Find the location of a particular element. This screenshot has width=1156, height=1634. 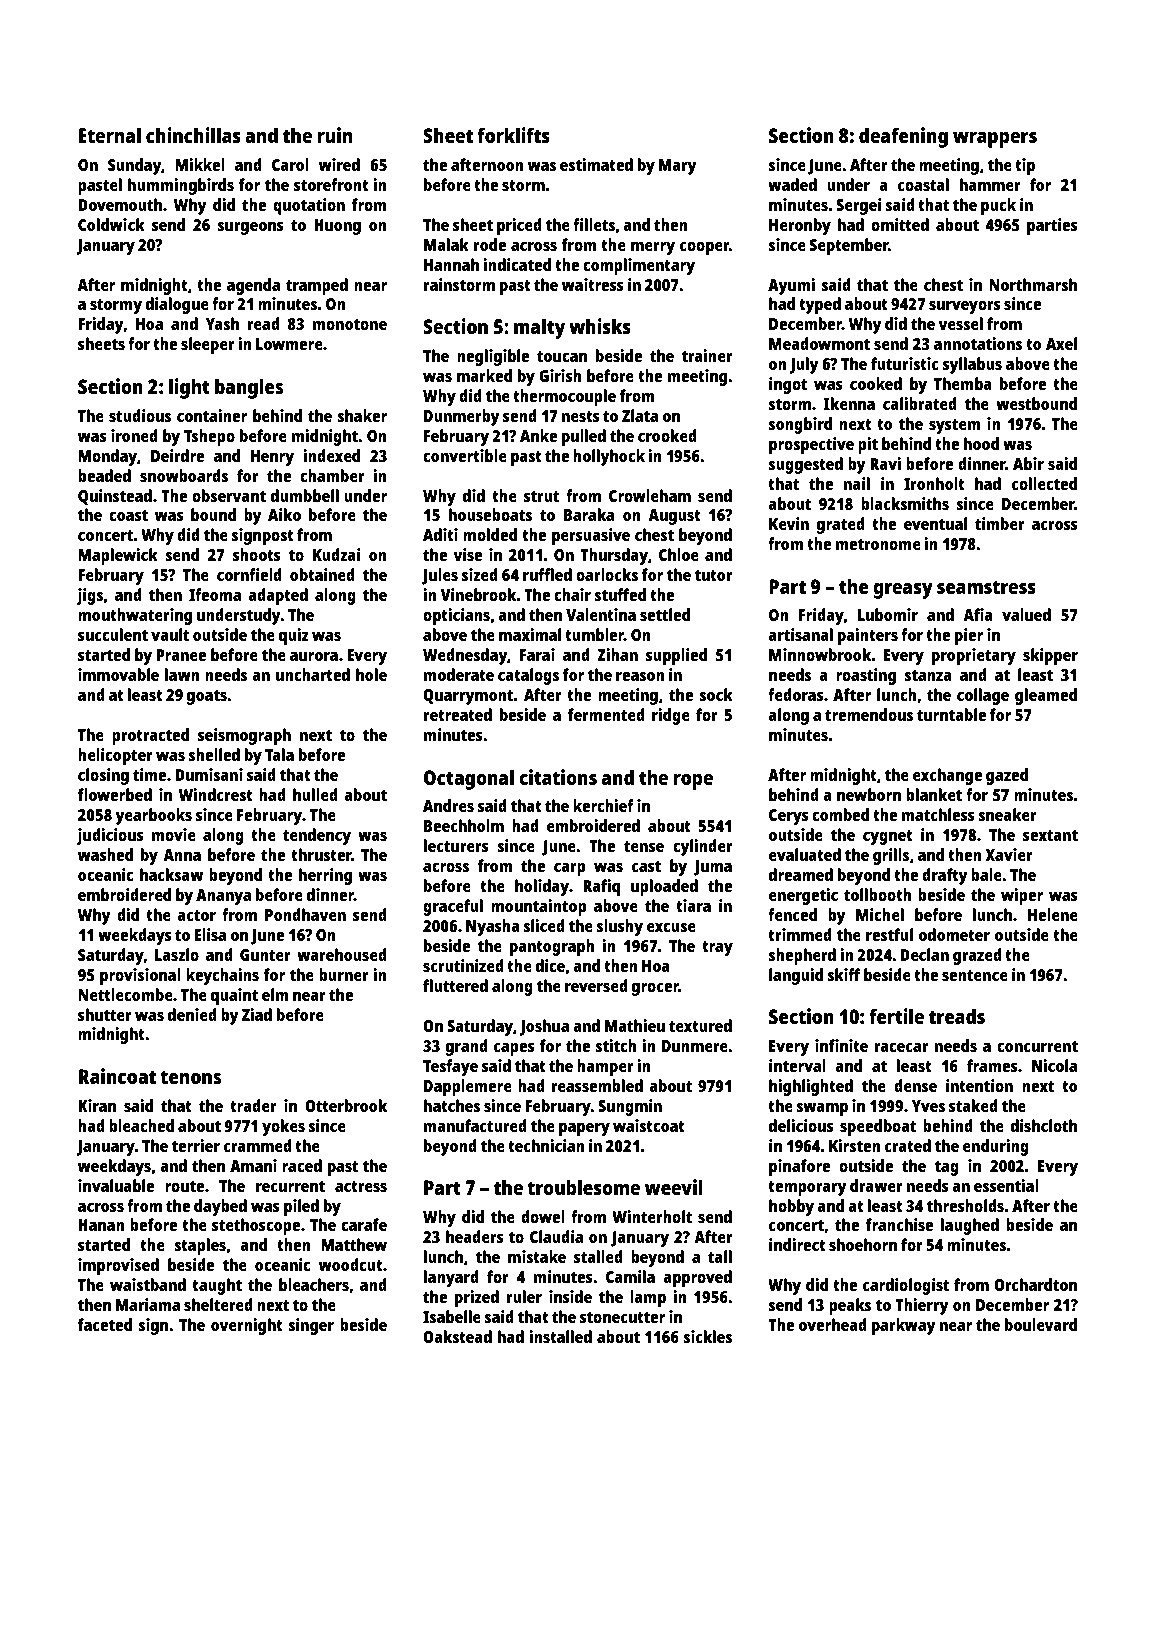

Sungmin is located at coordinates (630, 1107).
